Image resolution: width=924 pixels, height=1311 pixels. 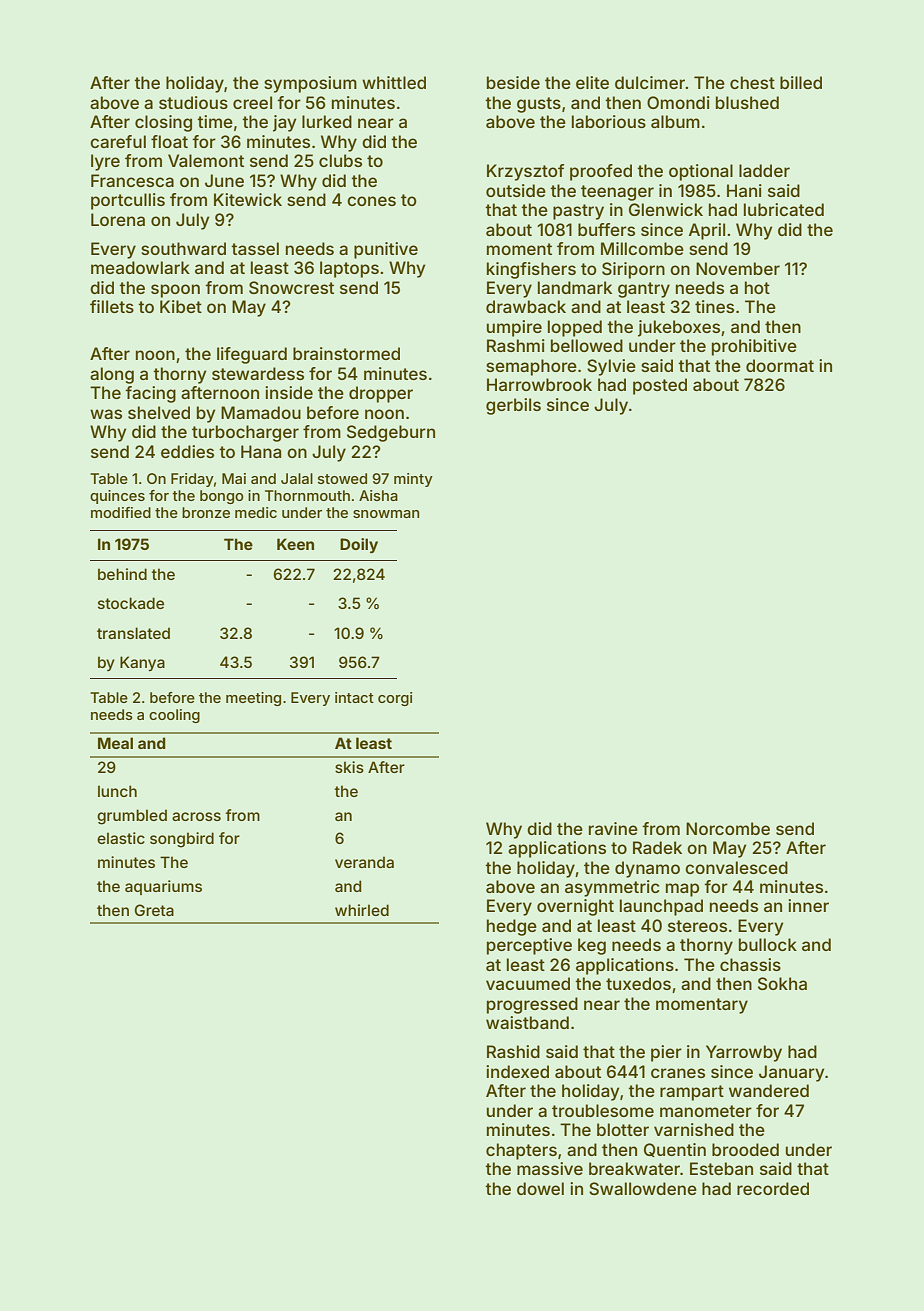 I want to click on optional, so click(x=701, y=172).
